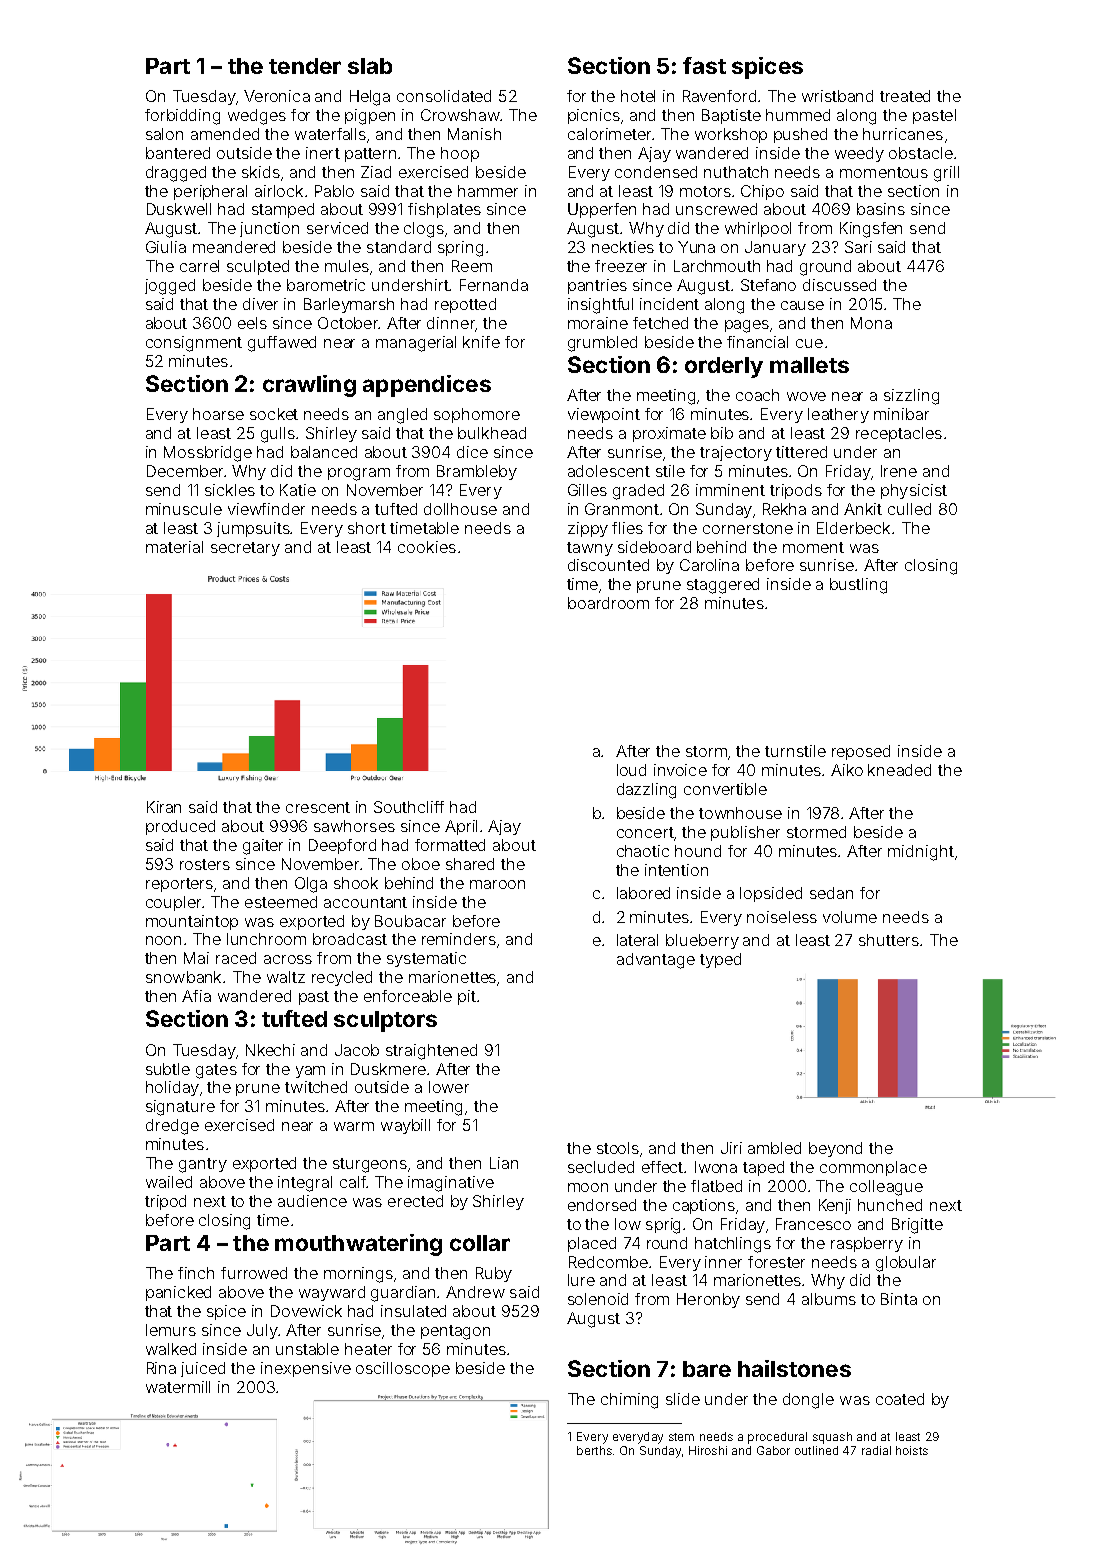 This document has width=1109, height=1568. I want to click on Duskwell, so click(179, 209).
